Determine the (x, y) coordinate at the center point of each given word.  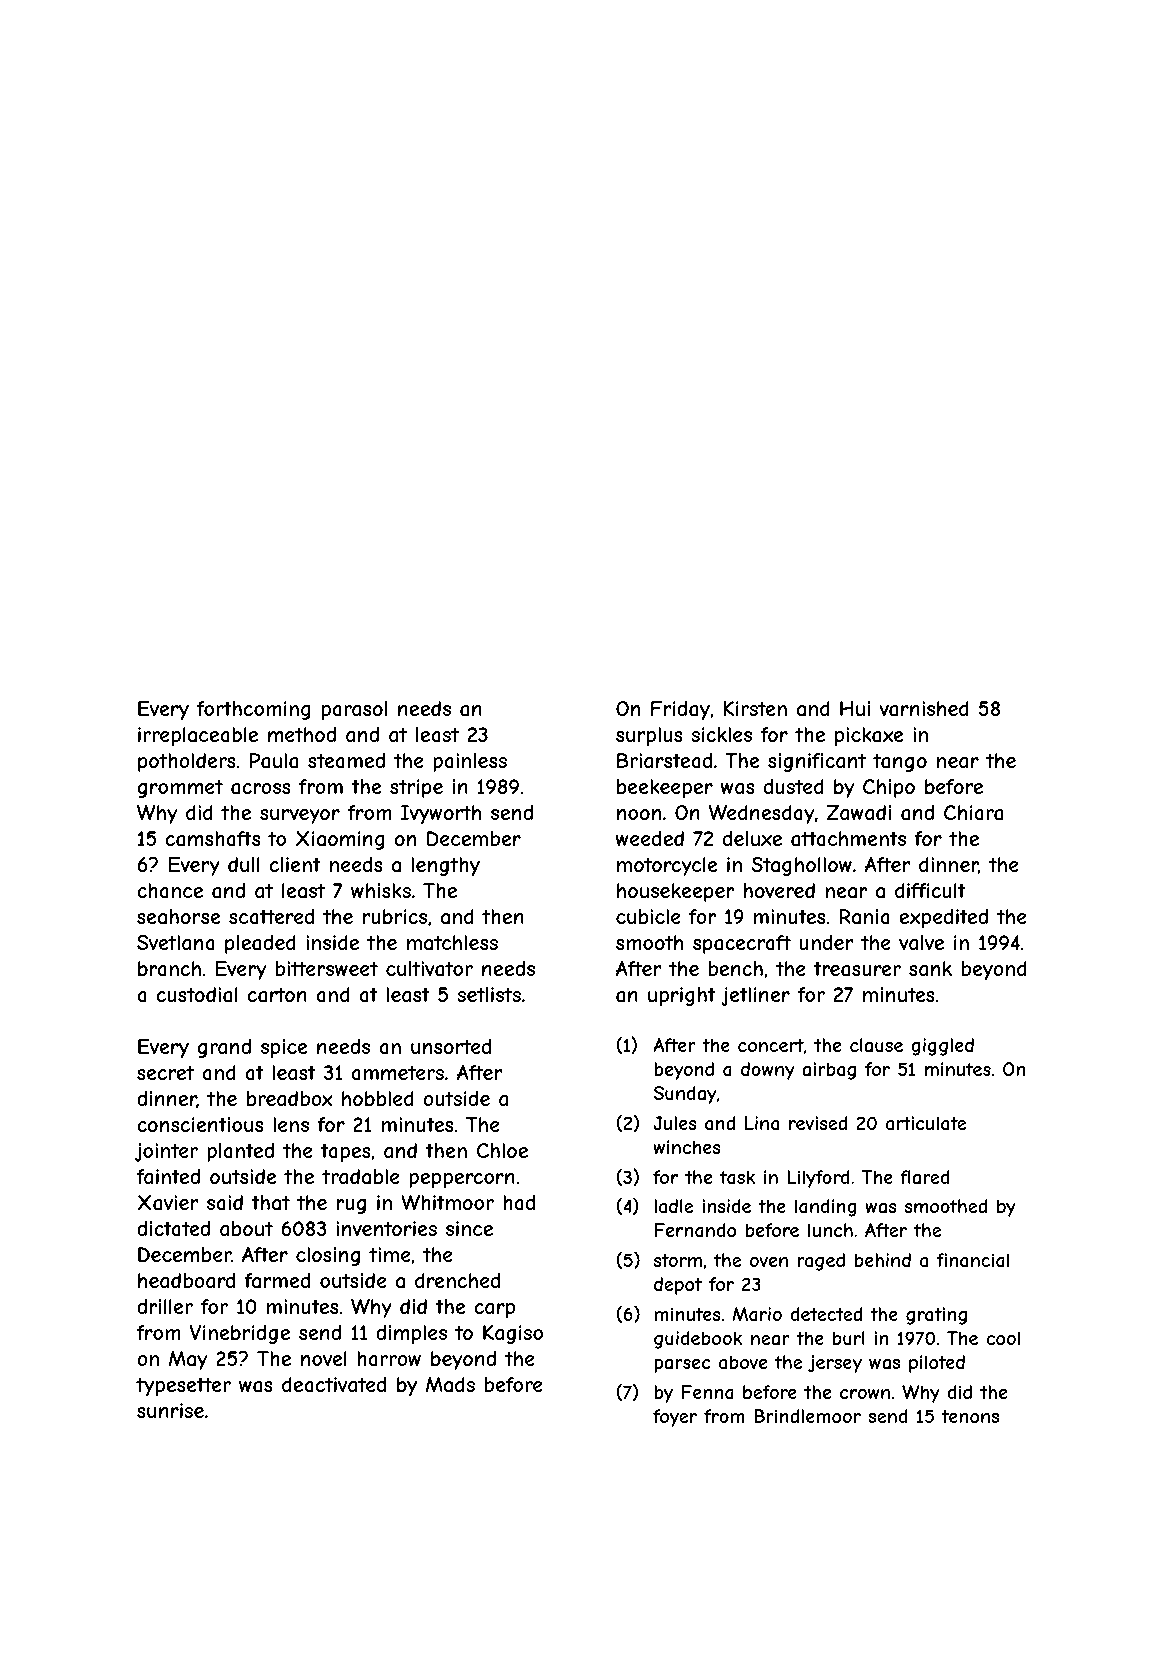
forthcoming (253, 710)
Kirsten (755, 708)
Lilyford (818, 1179)
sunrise (170, 1410)
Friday (680, 710)
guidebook (698, 1340)
